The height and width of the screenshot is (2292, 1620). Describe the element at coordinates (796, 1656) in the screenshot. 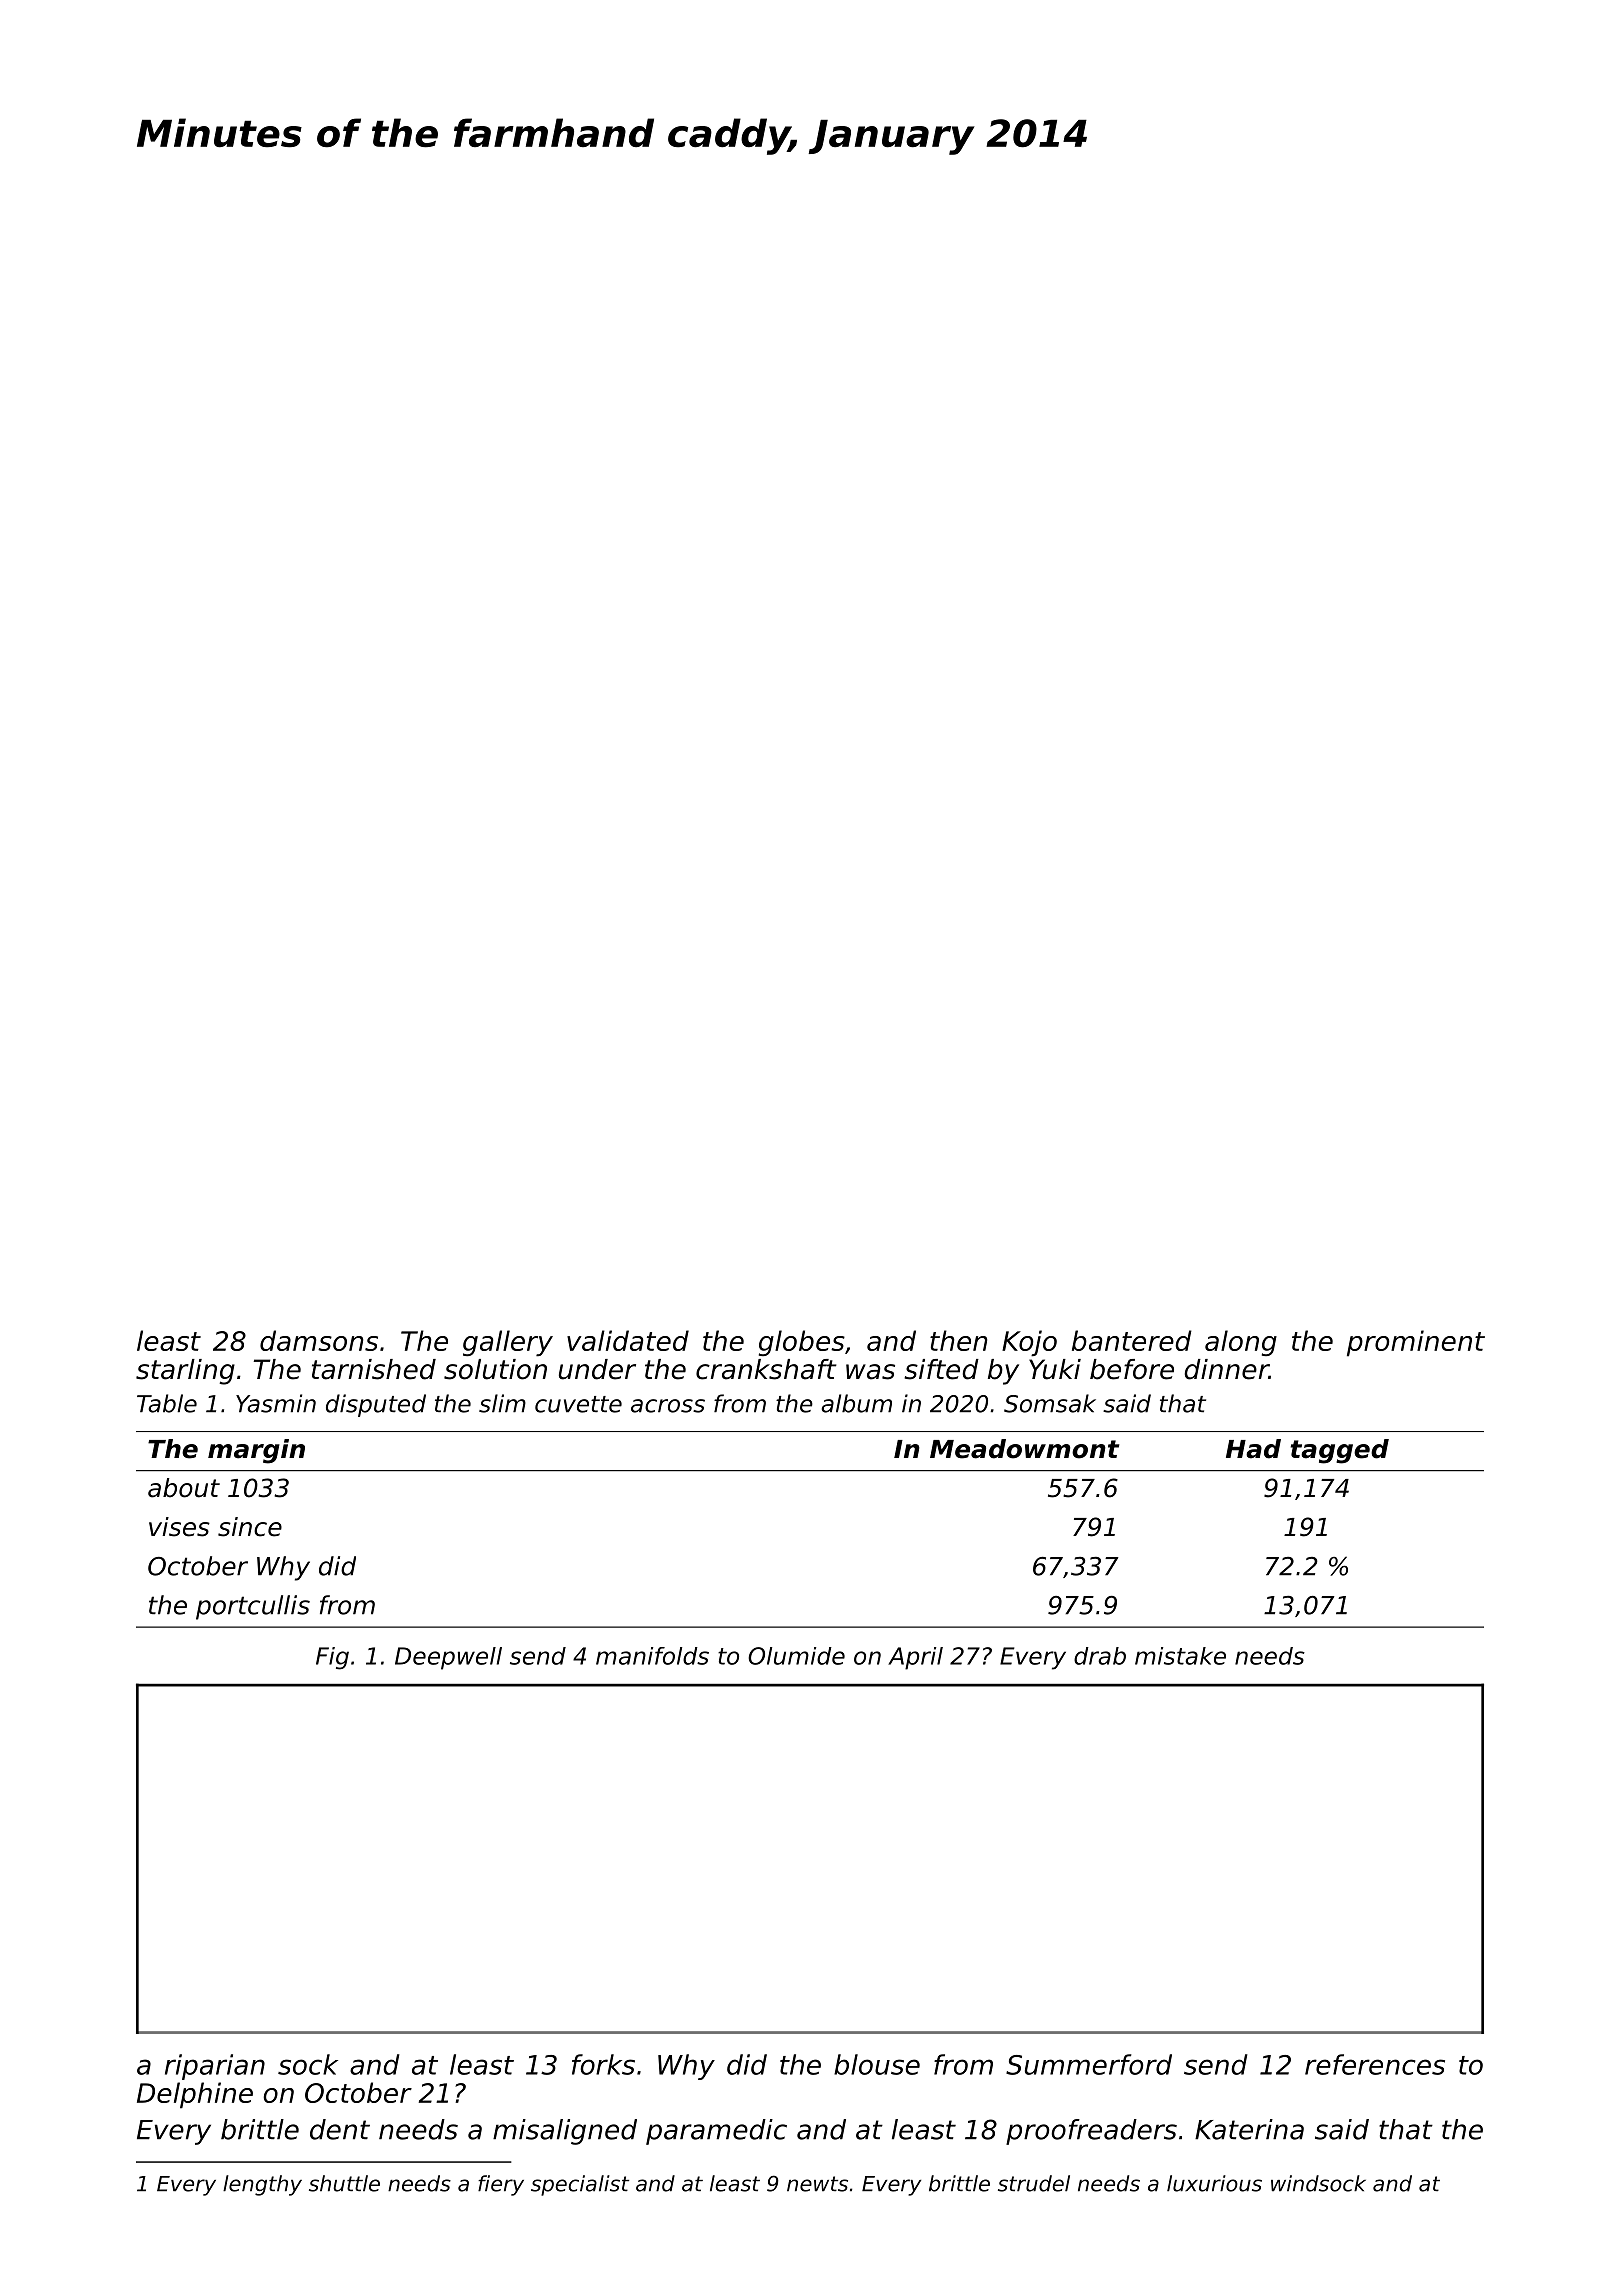

I see `Olumide` at that location.
